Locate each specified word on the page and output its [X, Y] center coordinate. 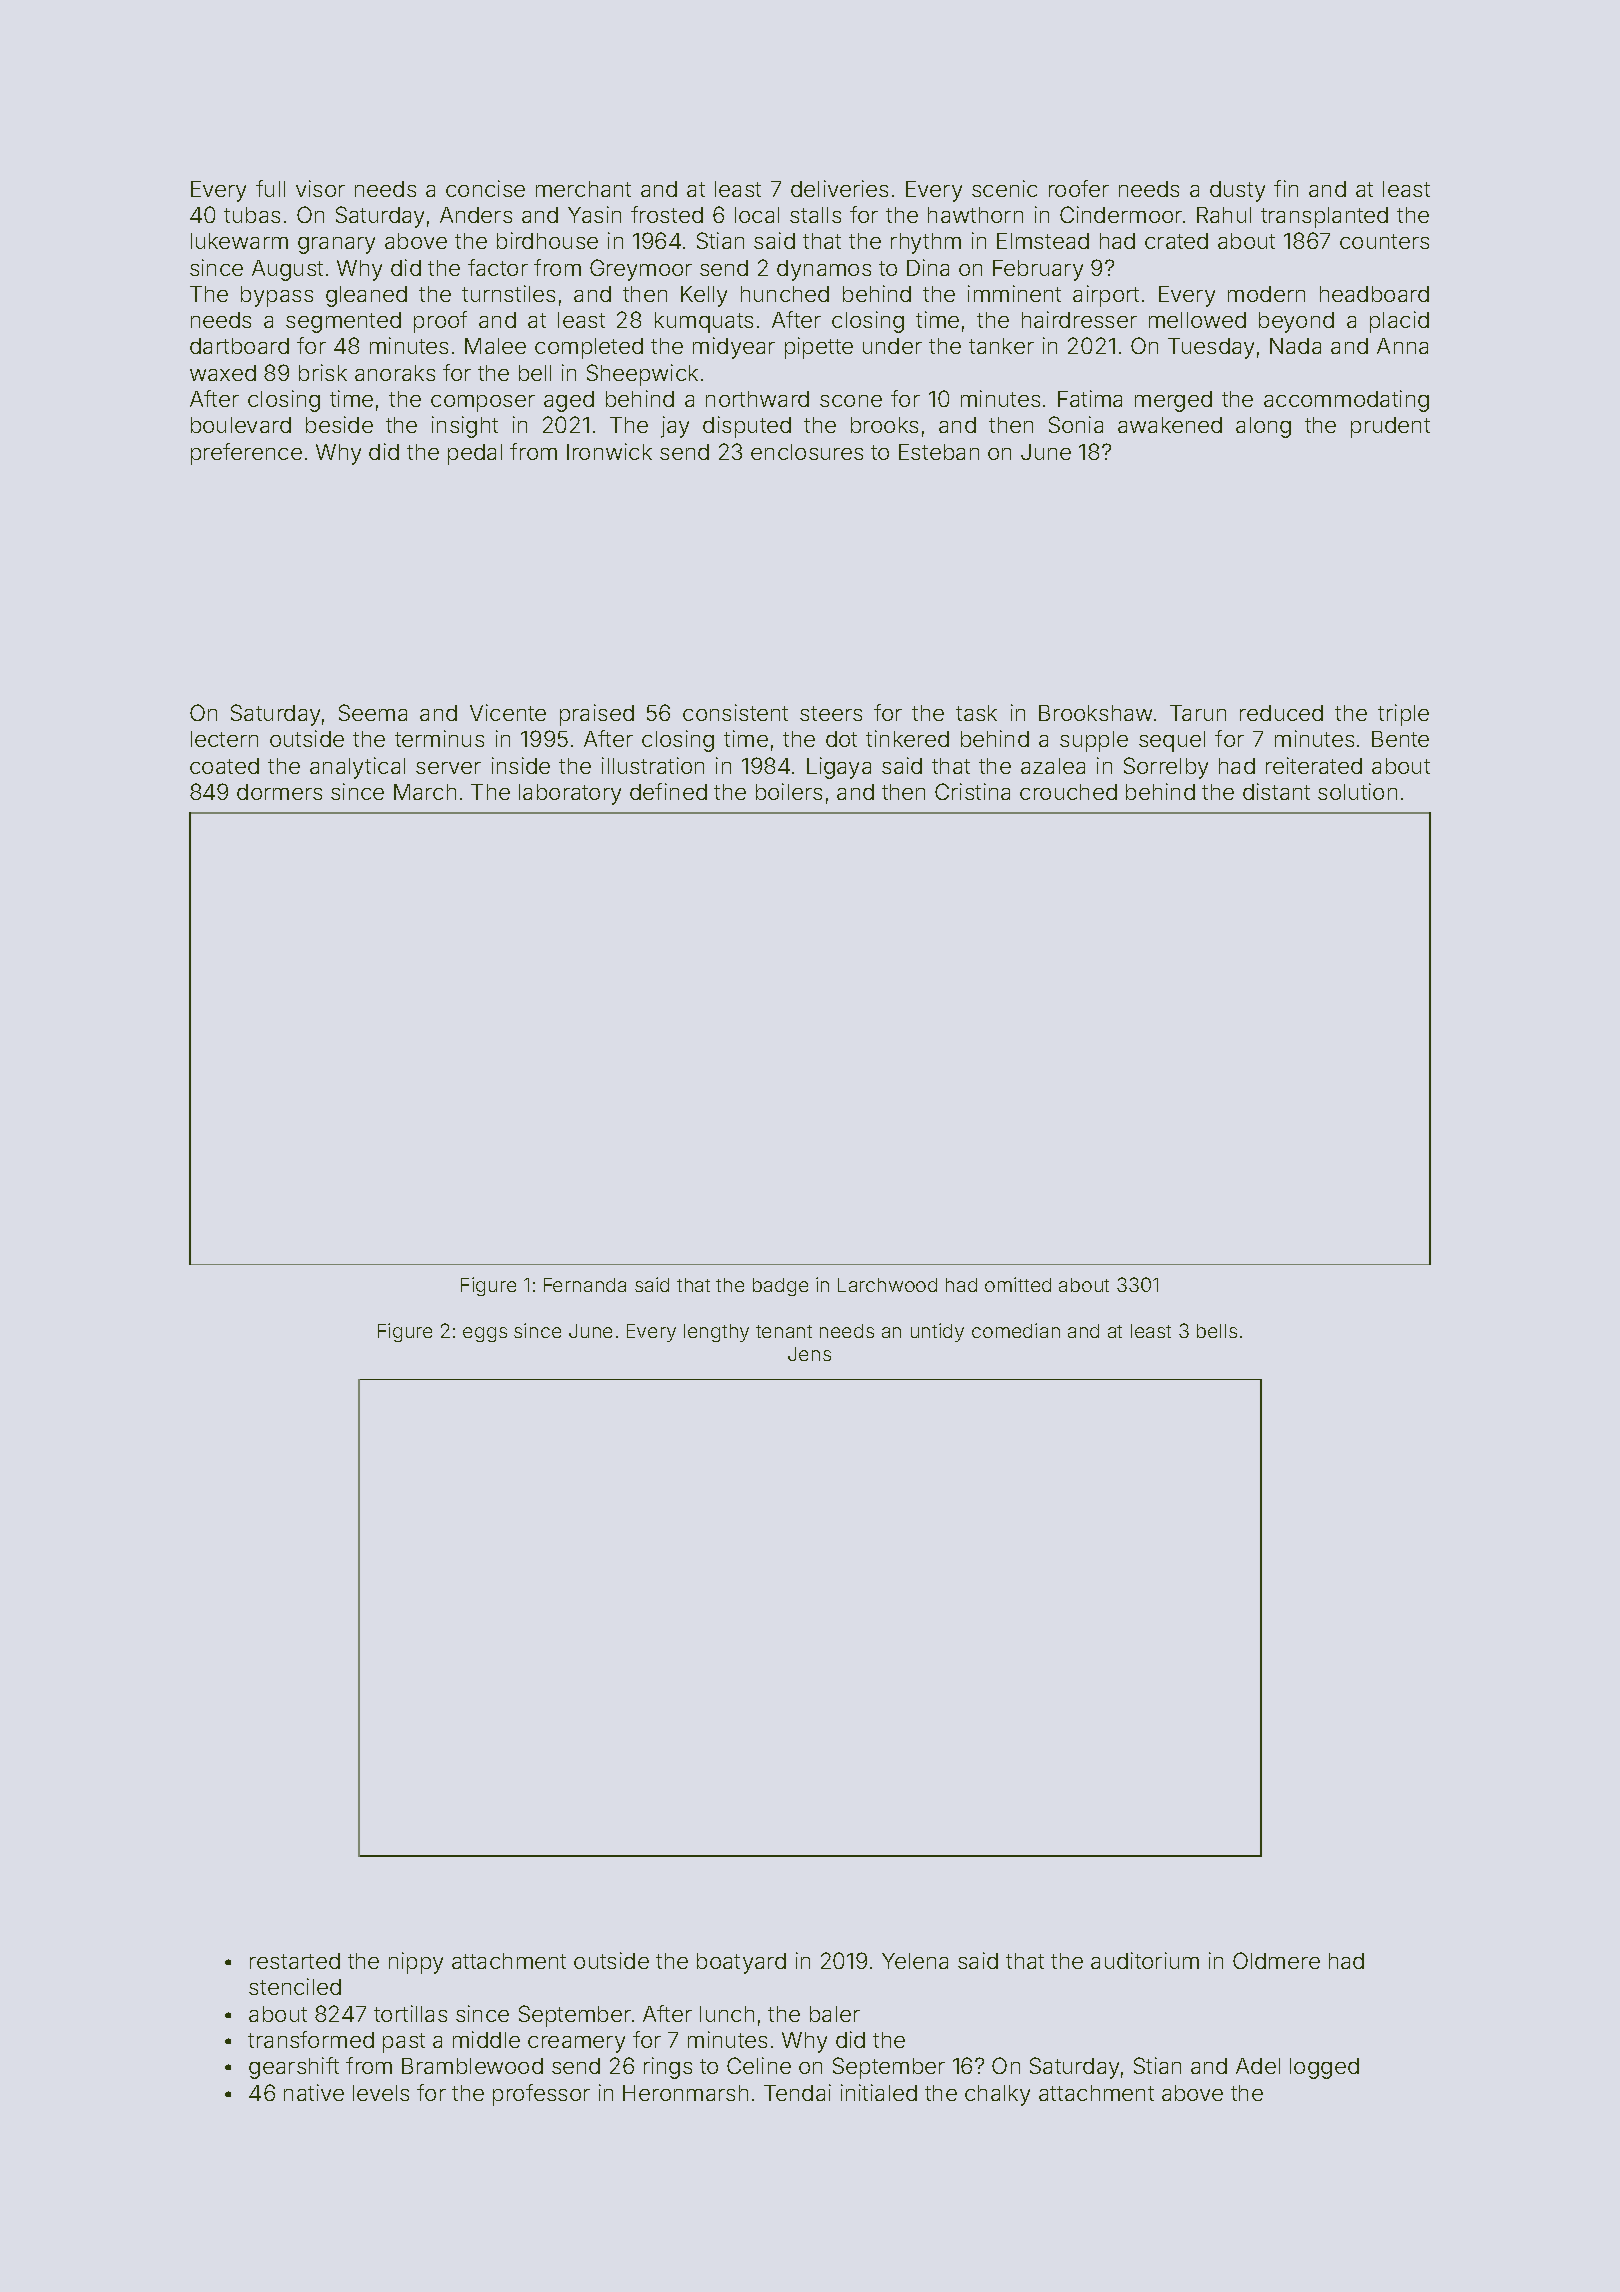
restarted [295, 1961]
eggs [485, 1334]
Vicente [508, 712]
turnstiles [508, 293]
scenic [1004, 188]
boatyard [741, 1963]
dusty [1237, 191]
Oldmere [1276, 1960]
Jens [809, 1354]
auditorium [1145, 1960]
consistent [735, 712]
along [1263, 427]
